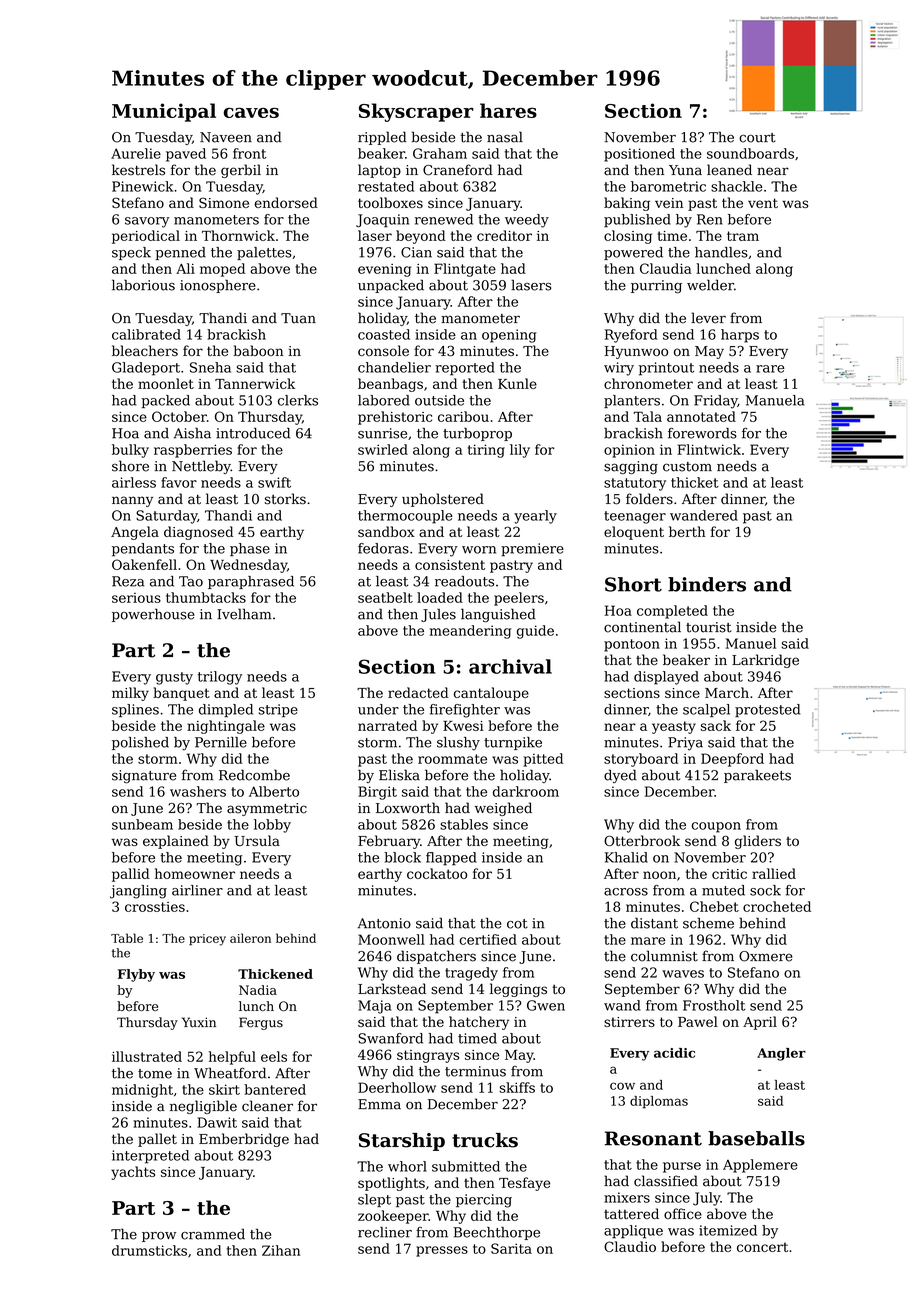  Describe the element at coordinates (707, 584) in the page. I see `binders` at that location.
